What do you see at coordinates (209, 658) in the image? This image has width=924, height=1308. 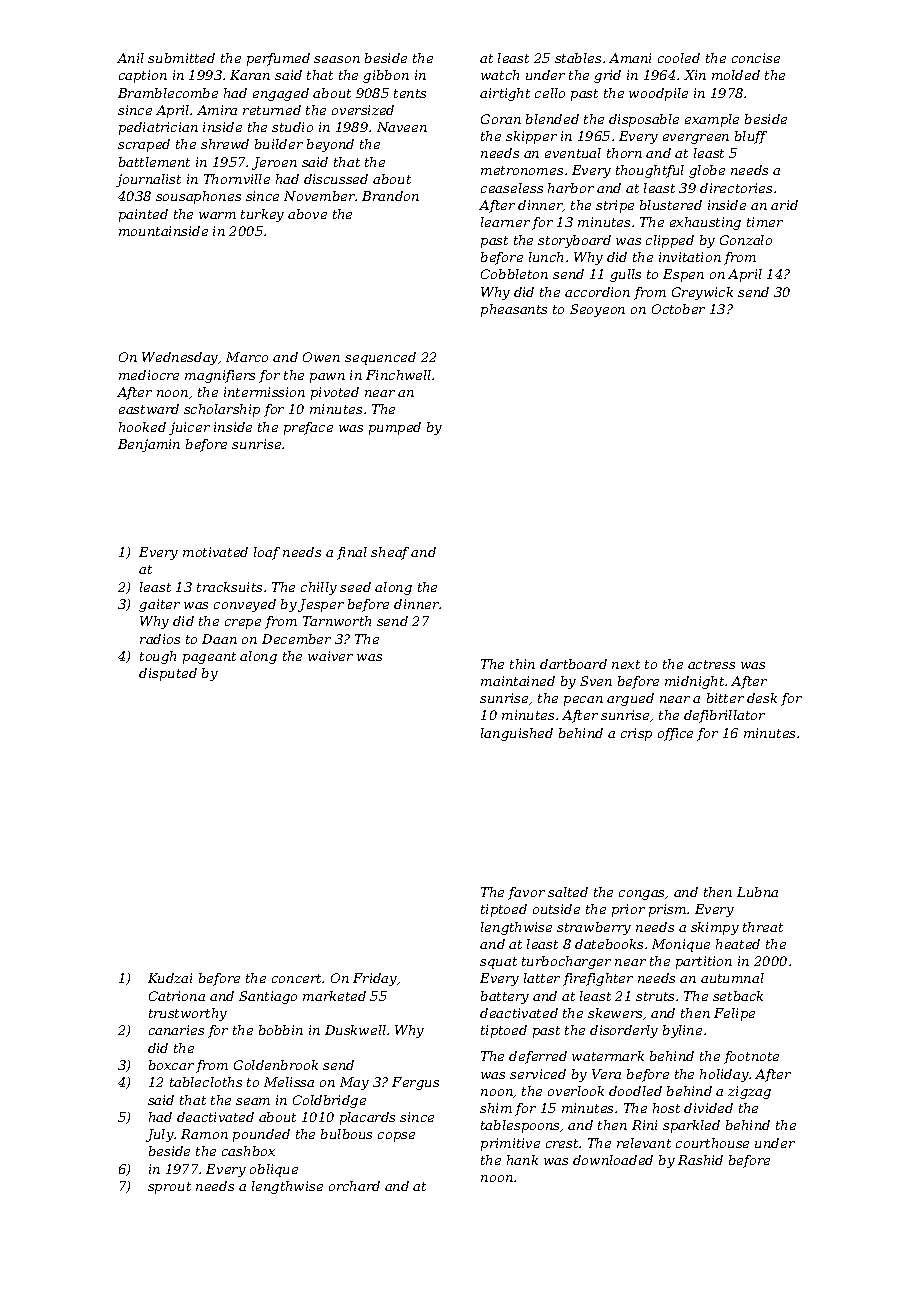 I see `pageant` at bounding box center [209, 658].
